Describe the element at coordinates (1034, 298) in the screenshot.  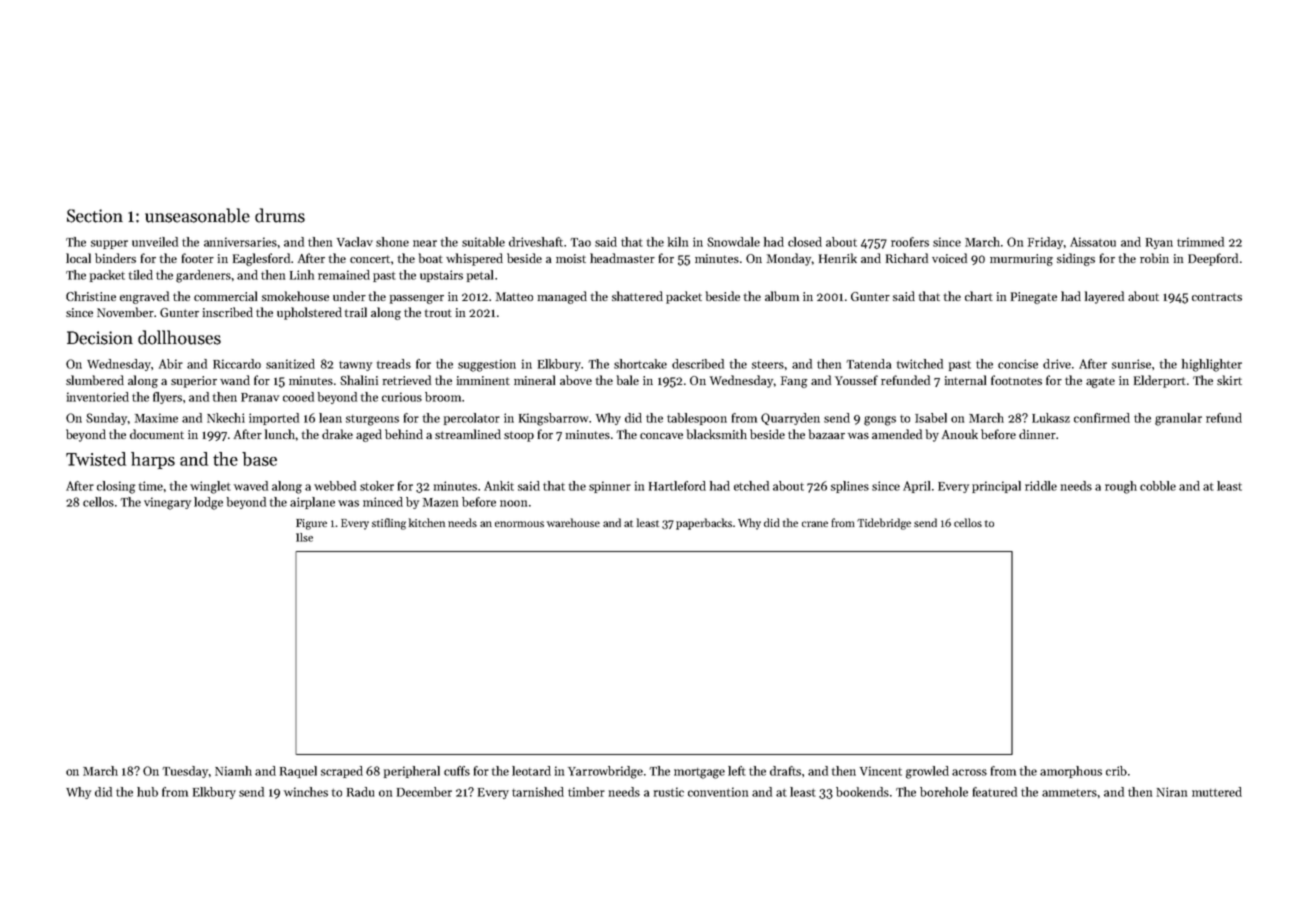
I see `Pinegate` at that location.
